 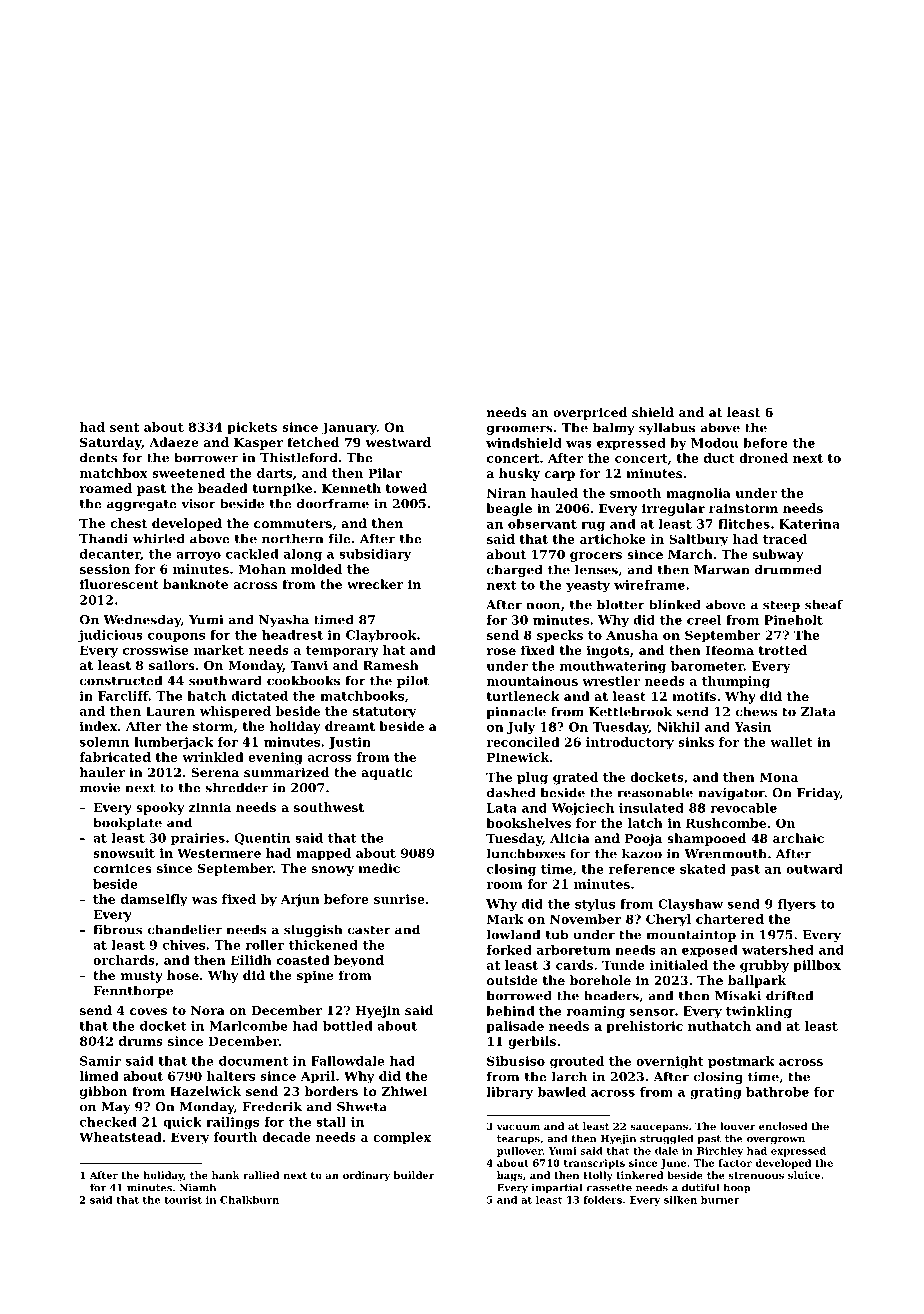 I want to click on Katerina, so click(x=809, y=524).
